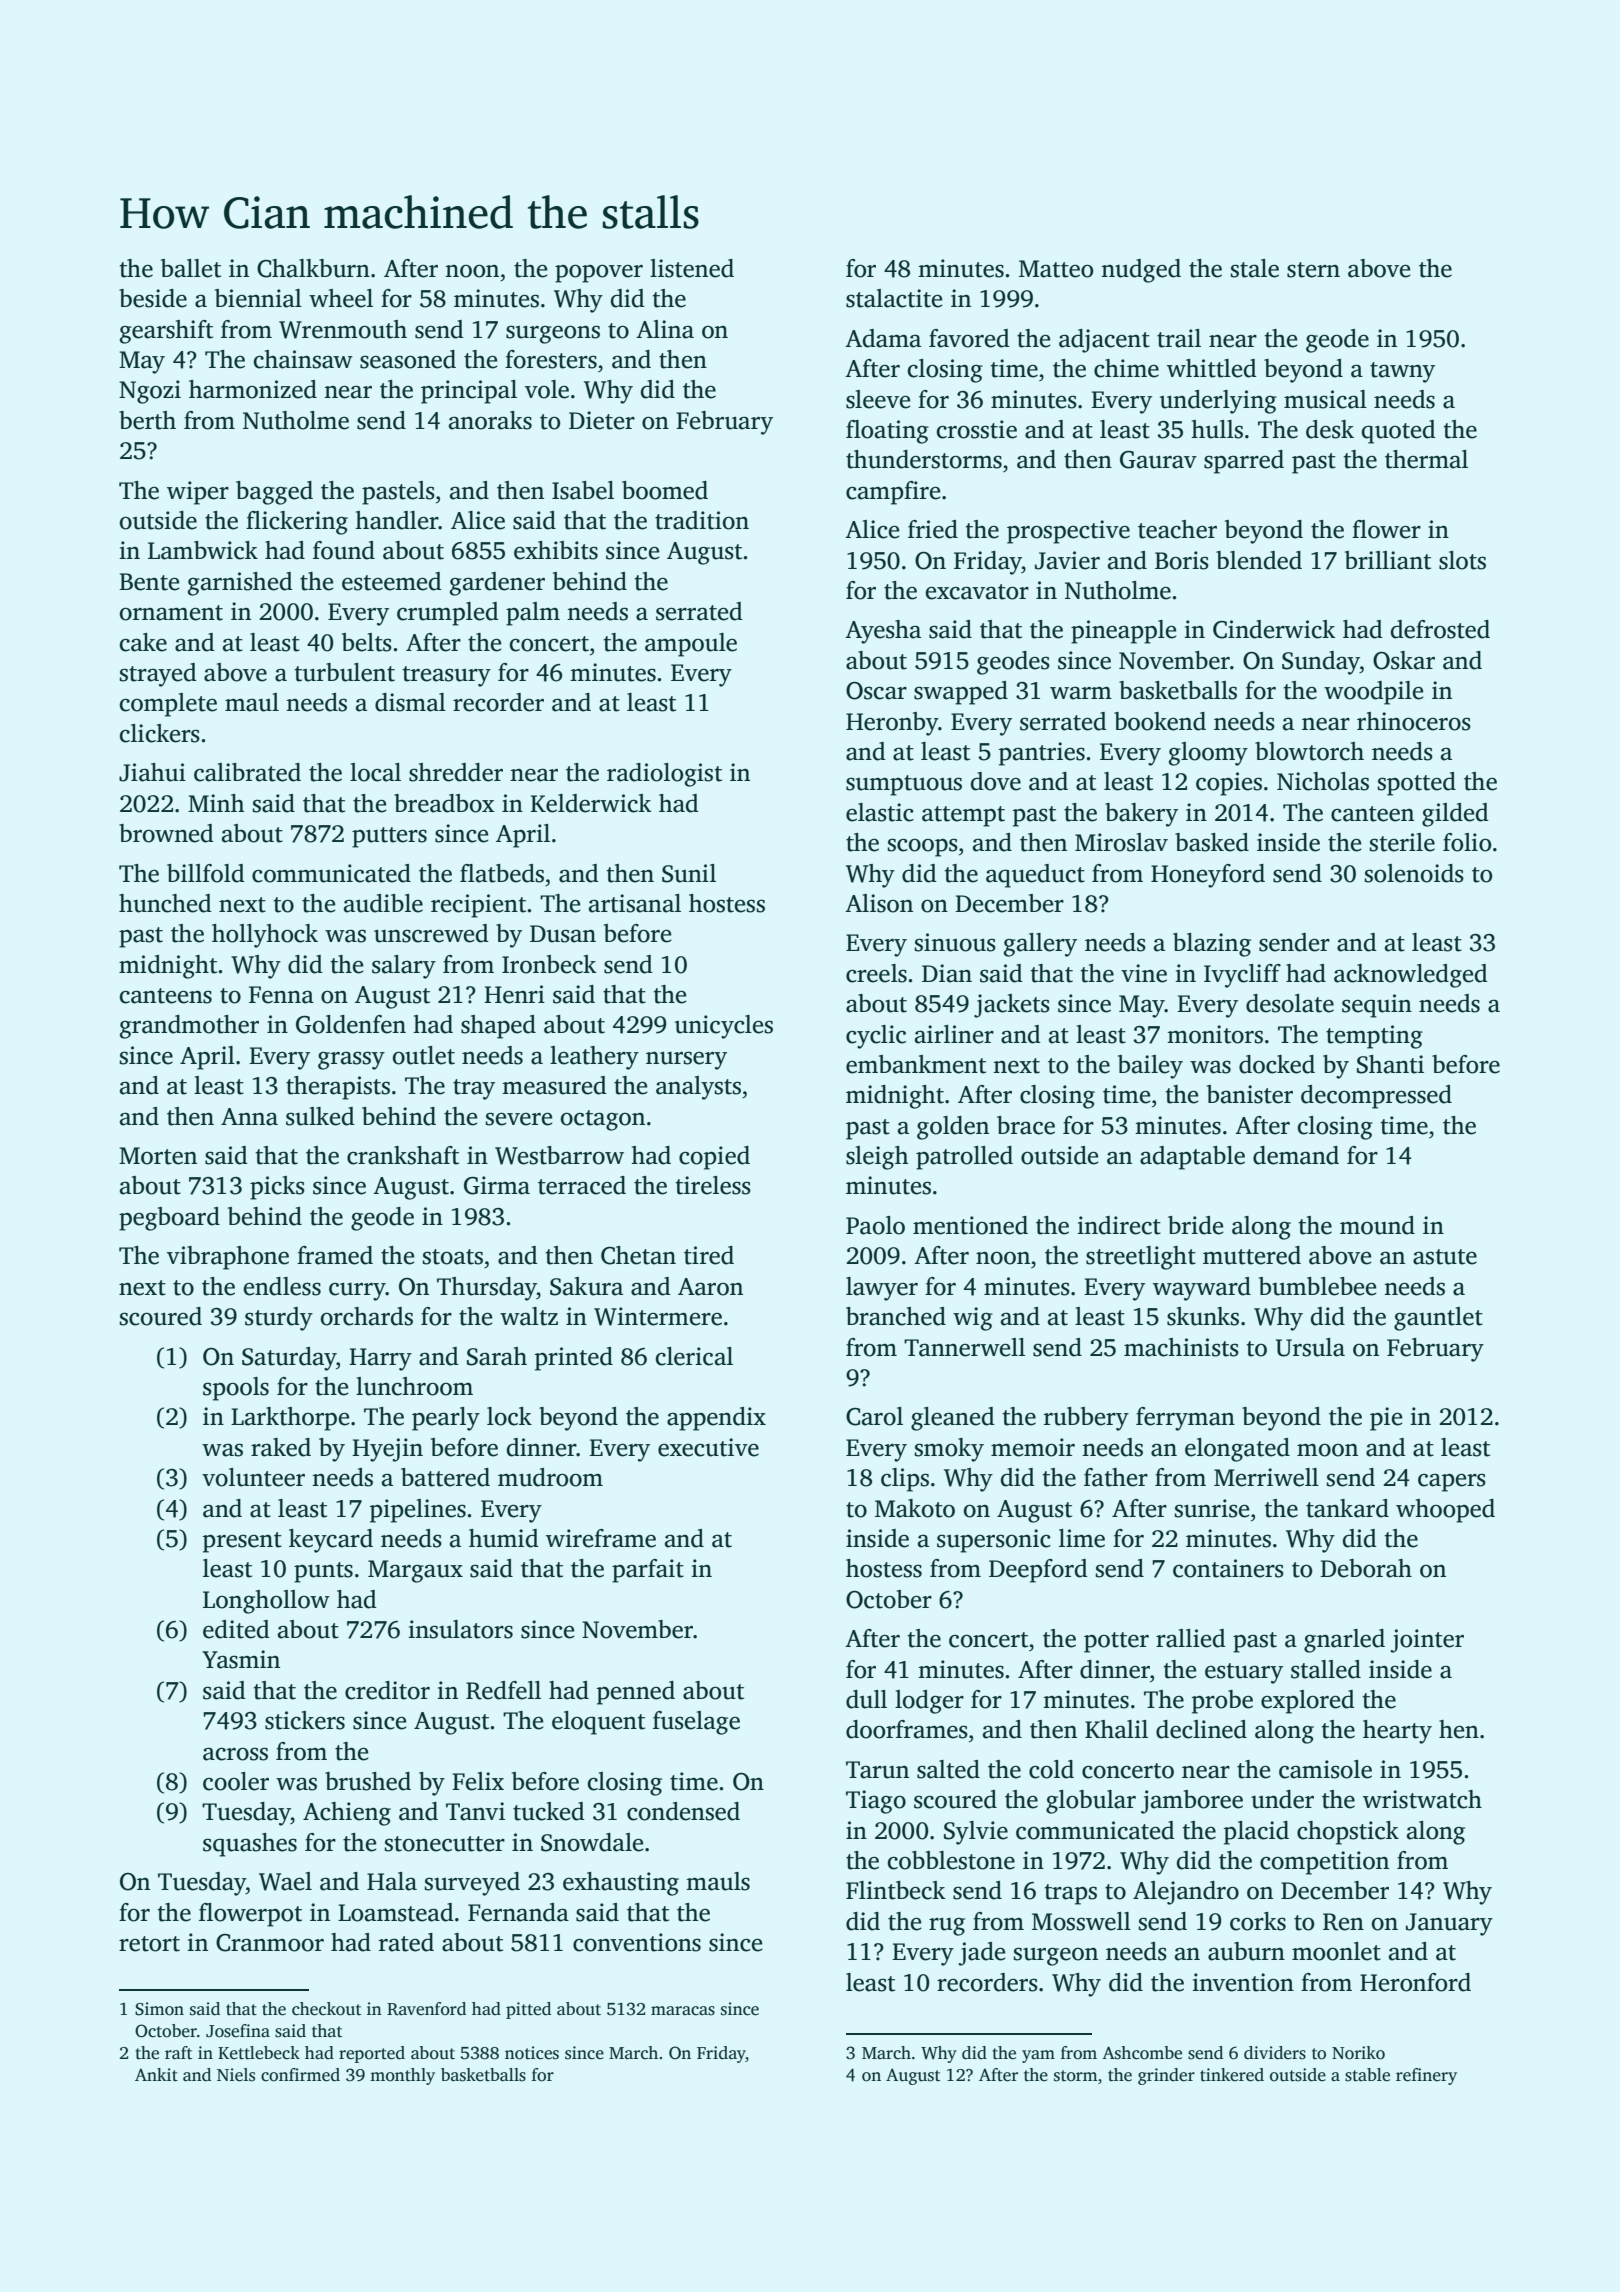  What do you see at coordinates (1321, 663) in the document?
I see `Sunday` at bounding box center [1321, 663].
